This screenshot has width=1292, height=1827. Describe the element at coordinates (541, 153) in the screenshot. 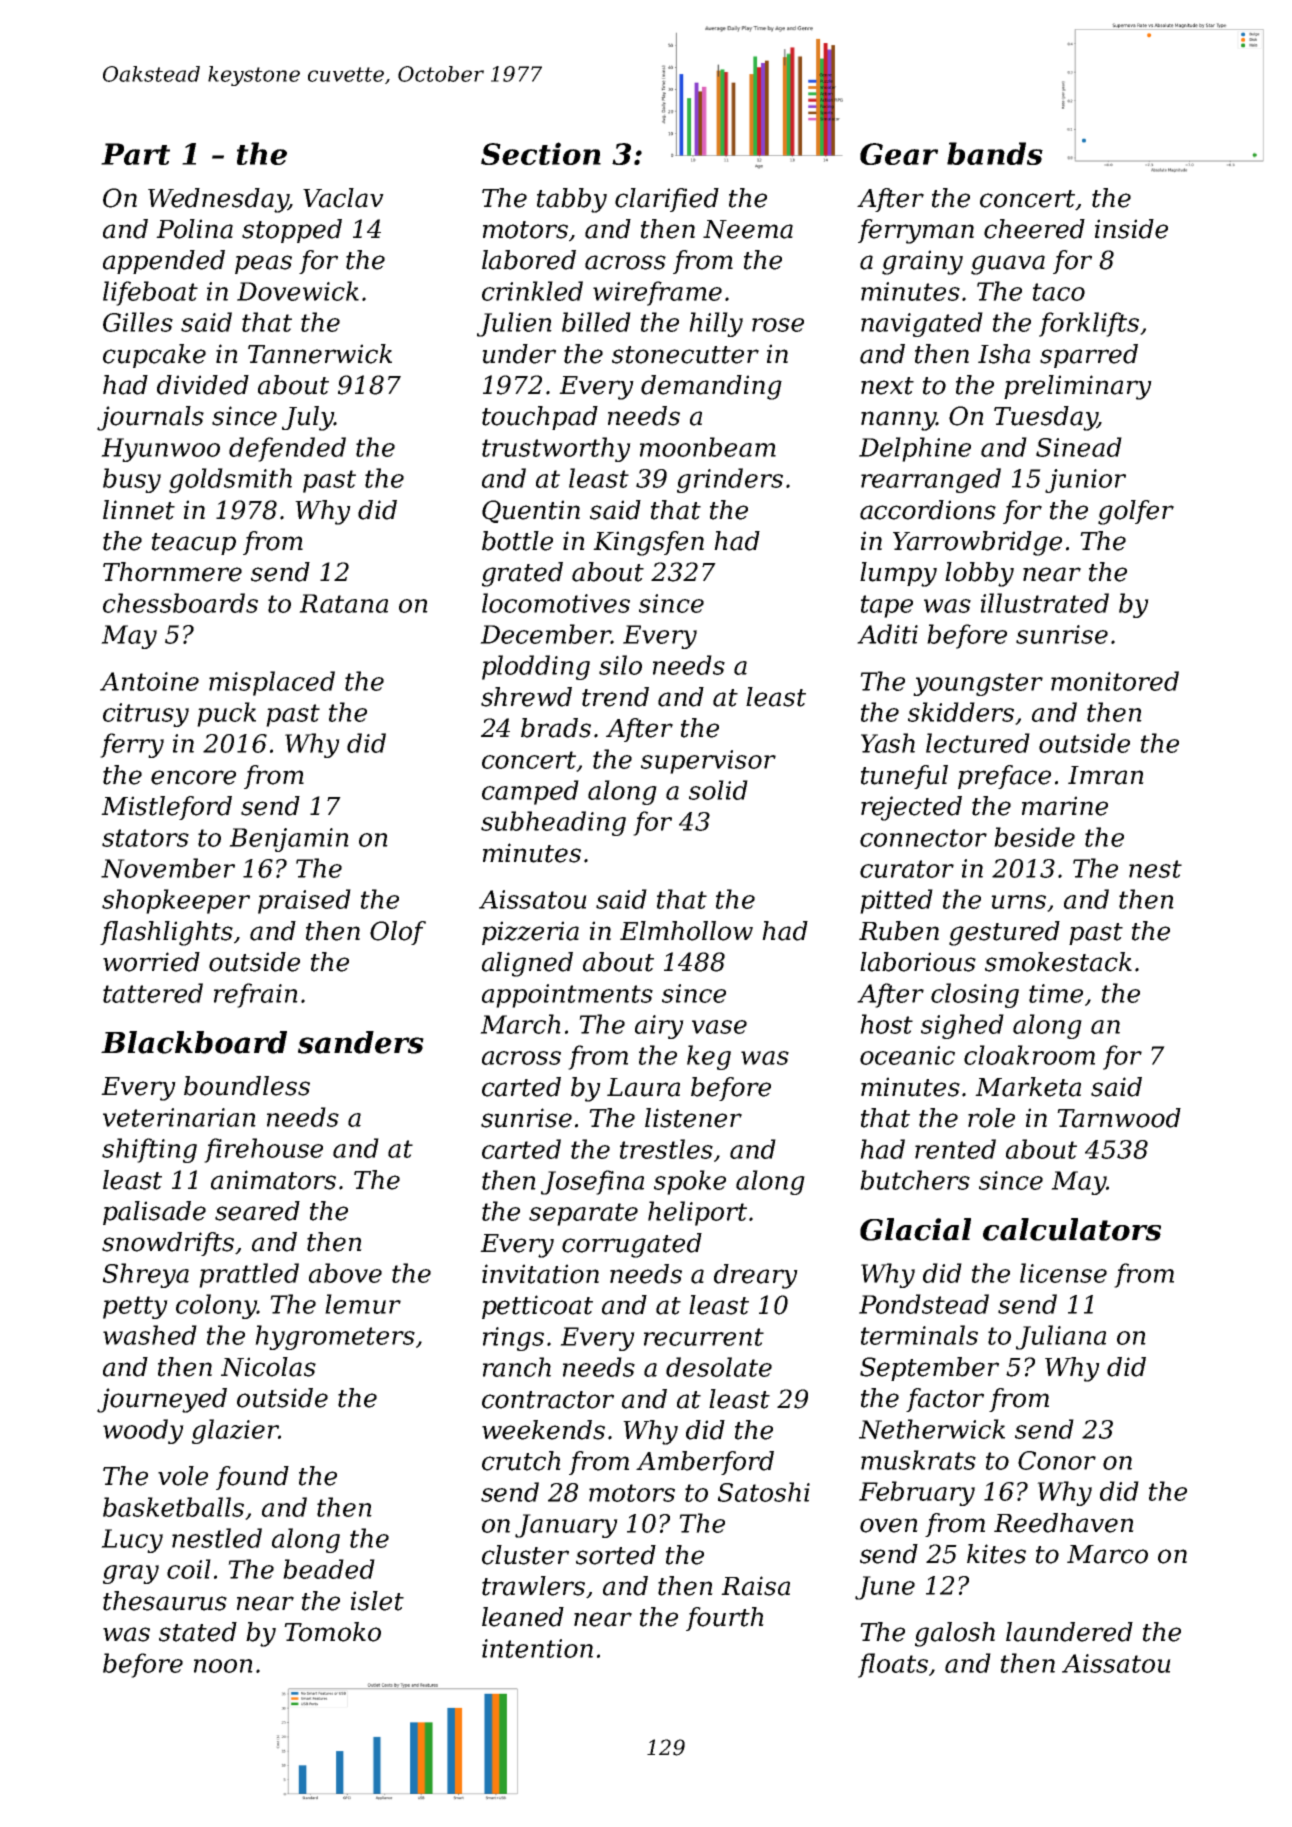

I see `Section` at that location.
